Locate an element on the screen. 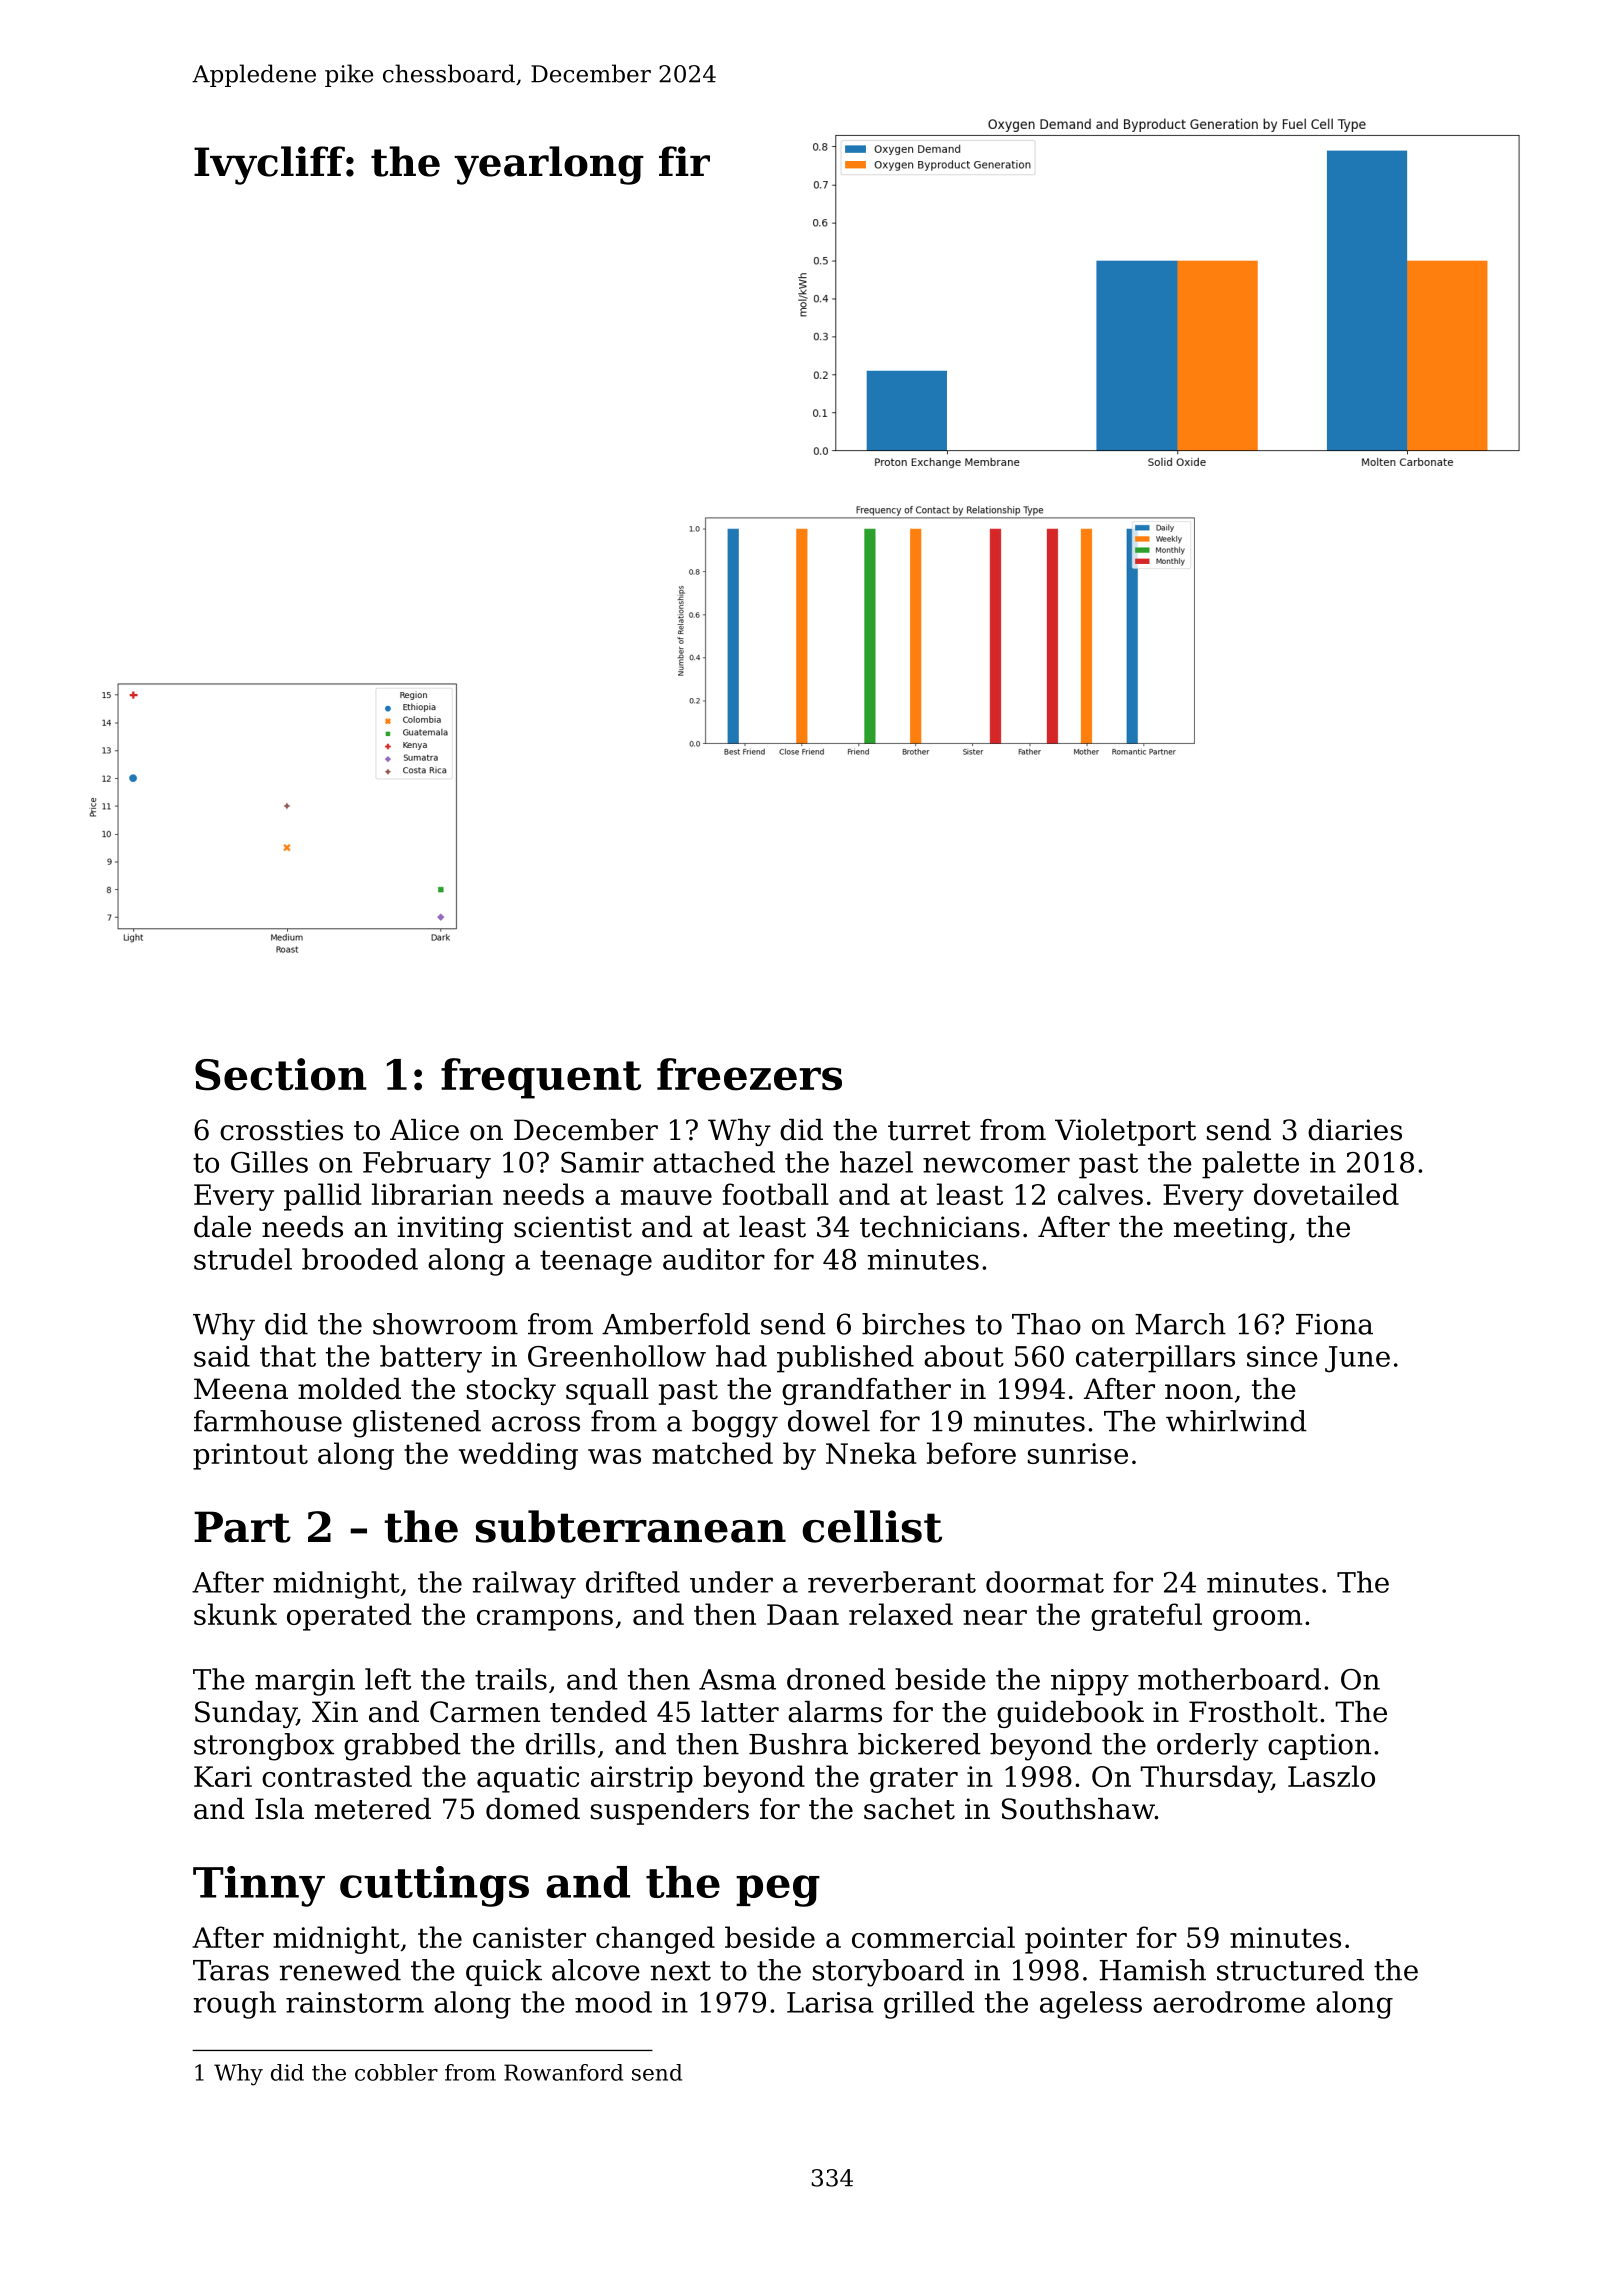  Rowanford is located at coordinates (563, 2072).
